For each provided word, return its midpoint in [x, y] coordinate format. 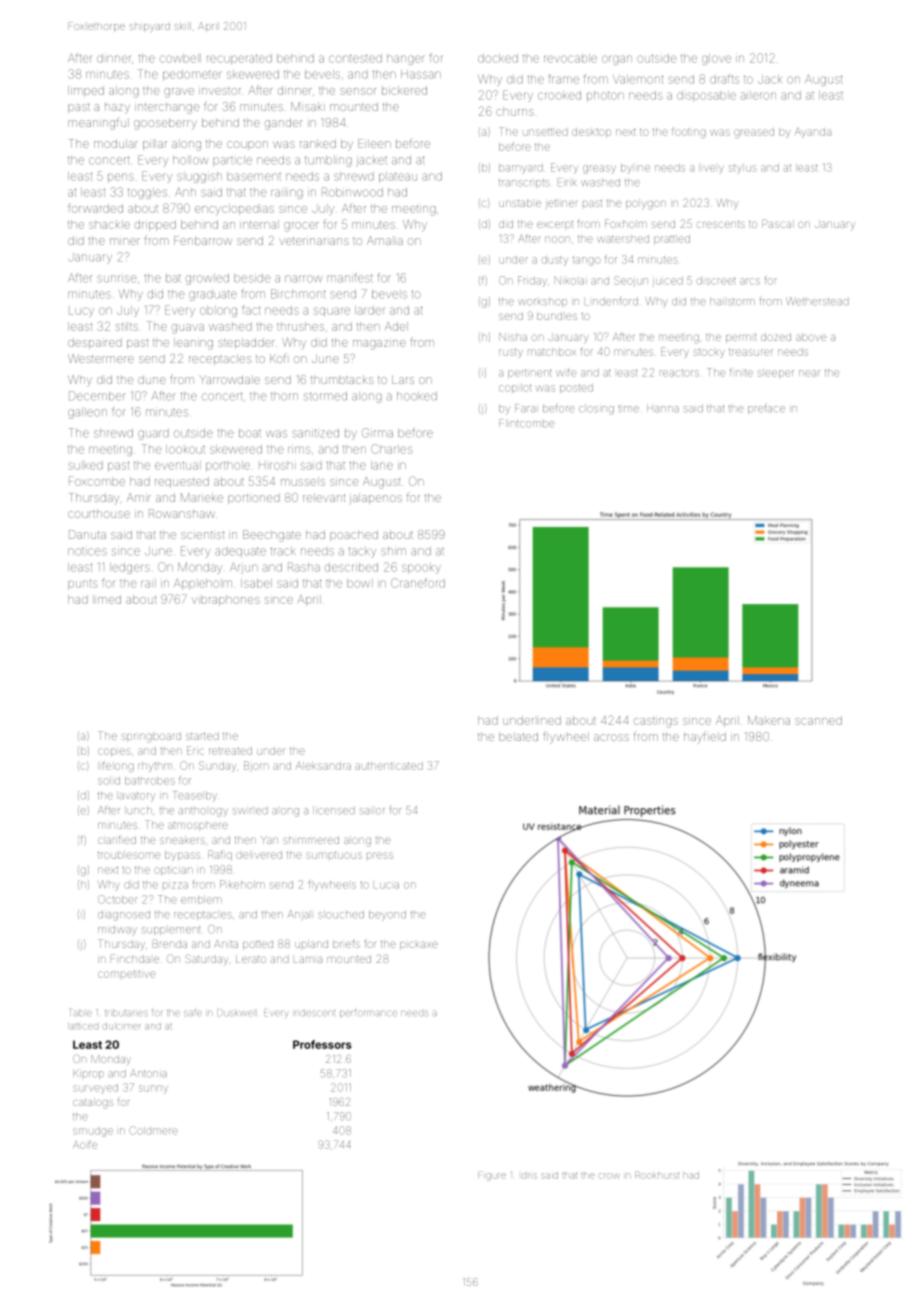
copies [114, 752]
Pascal [778, 223]
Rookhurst [657, 1175]
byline [635, 169]
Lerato [251, 959]
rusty [511, 353]
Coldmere [153, 1130]
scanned [818, 720]
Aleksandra [323, 766]
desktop [591, 133]
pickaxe [419, 945]
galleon [87, 413]
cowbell [180, 58]
